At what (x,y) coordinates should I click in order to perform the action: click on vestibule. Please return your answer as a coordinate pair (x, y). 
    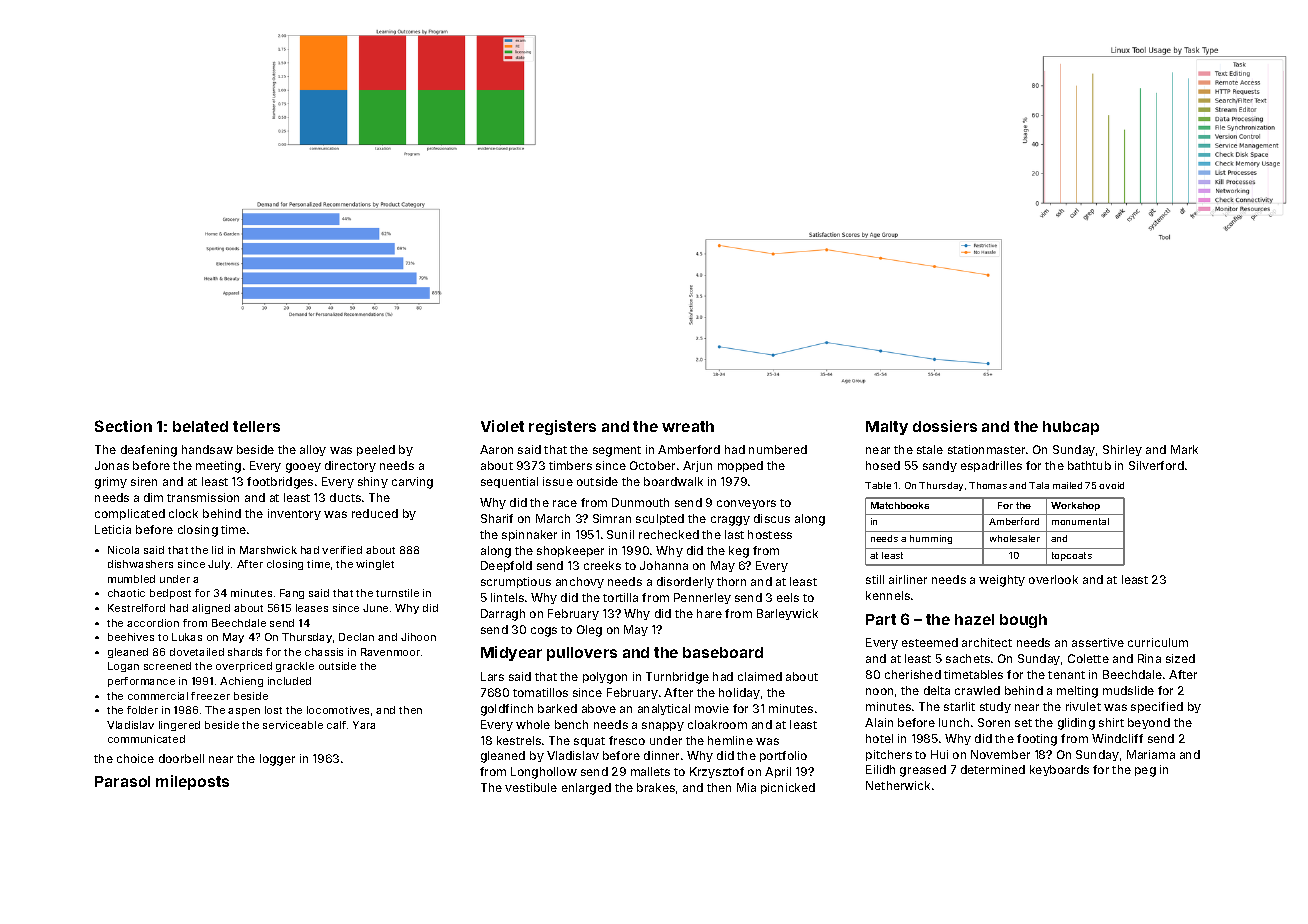
    Looking at the image, I should click on (531, 787).
